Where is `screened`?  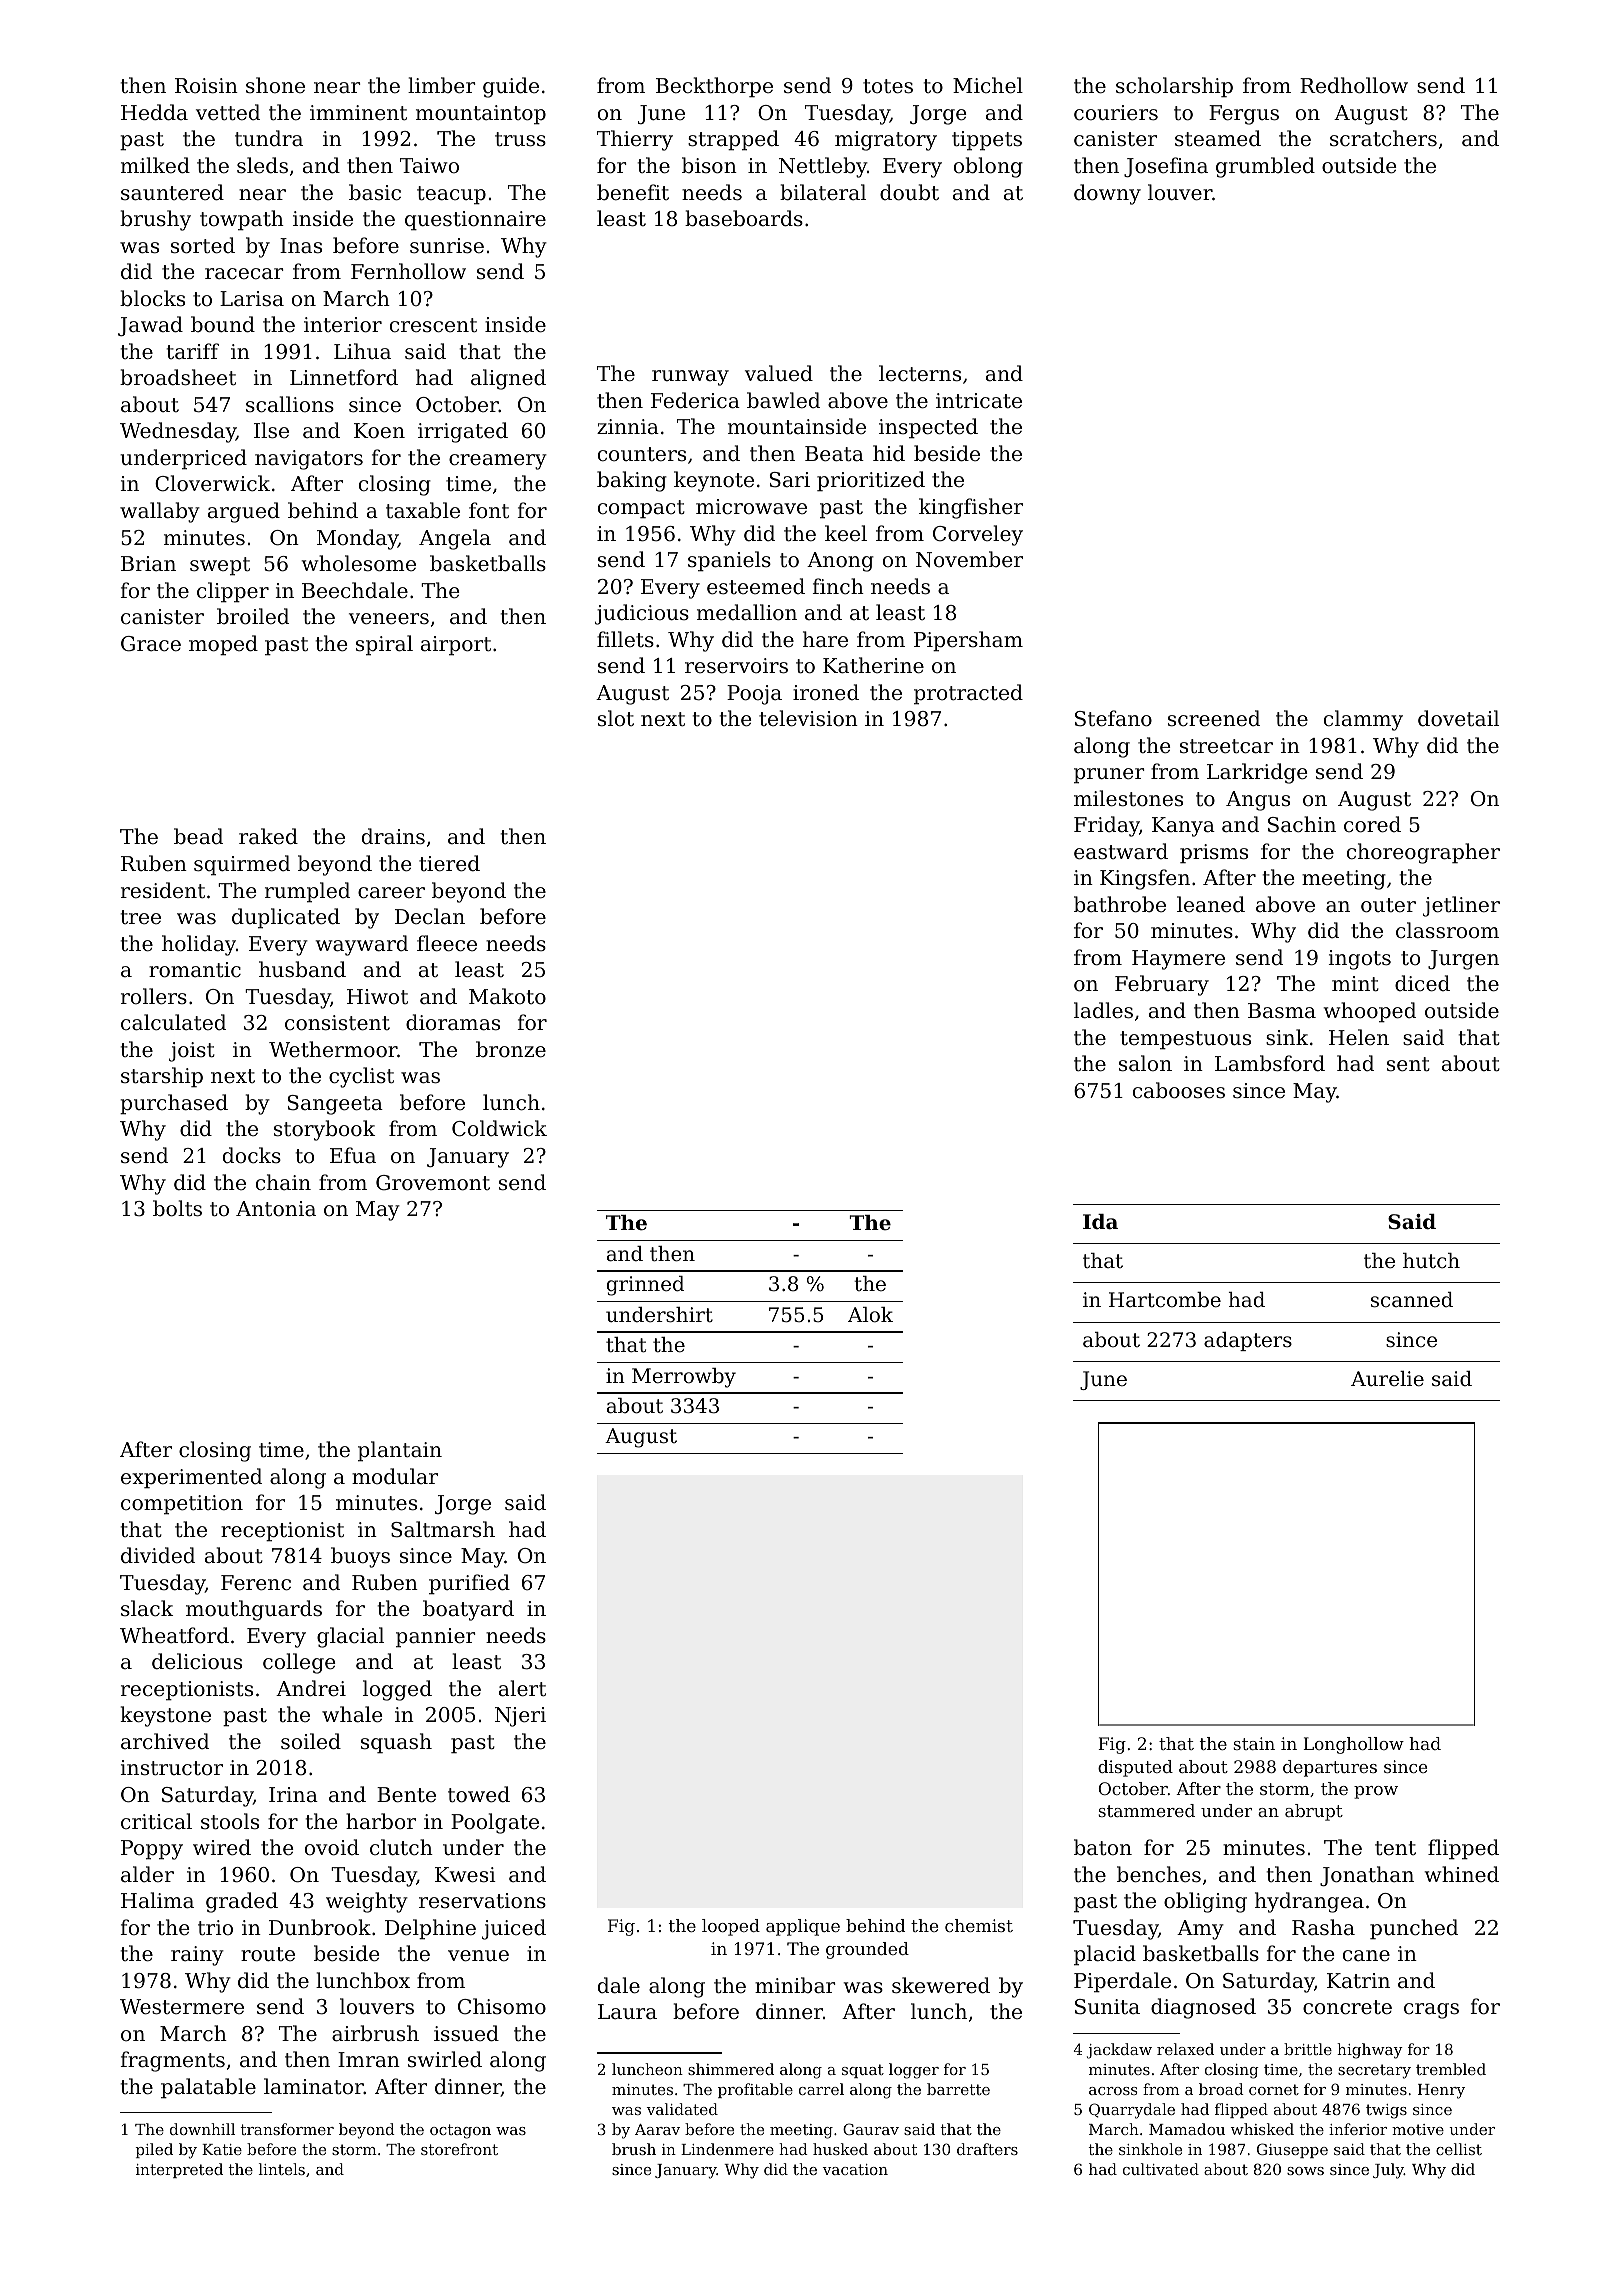 screened is located at coordinates (1214, 718).
